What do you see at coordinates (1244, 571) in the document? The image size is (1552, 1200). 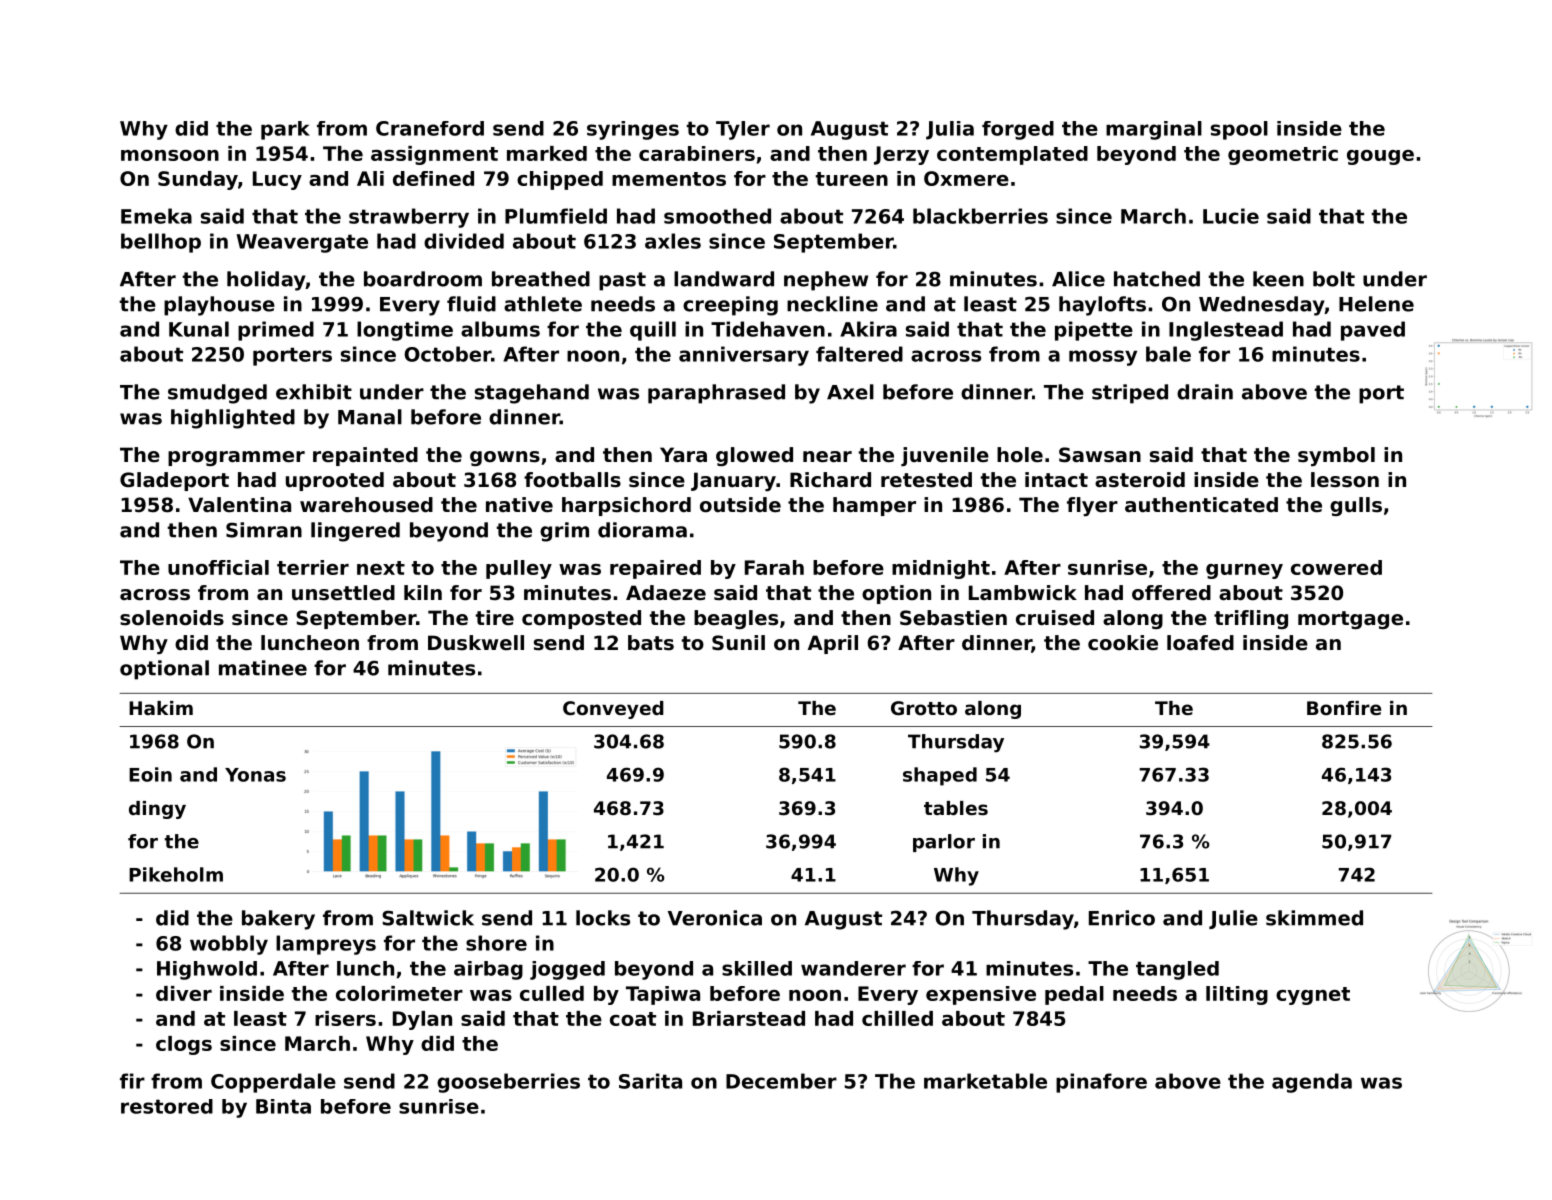 I see `gurney` at bounding box center [1244, 571].
